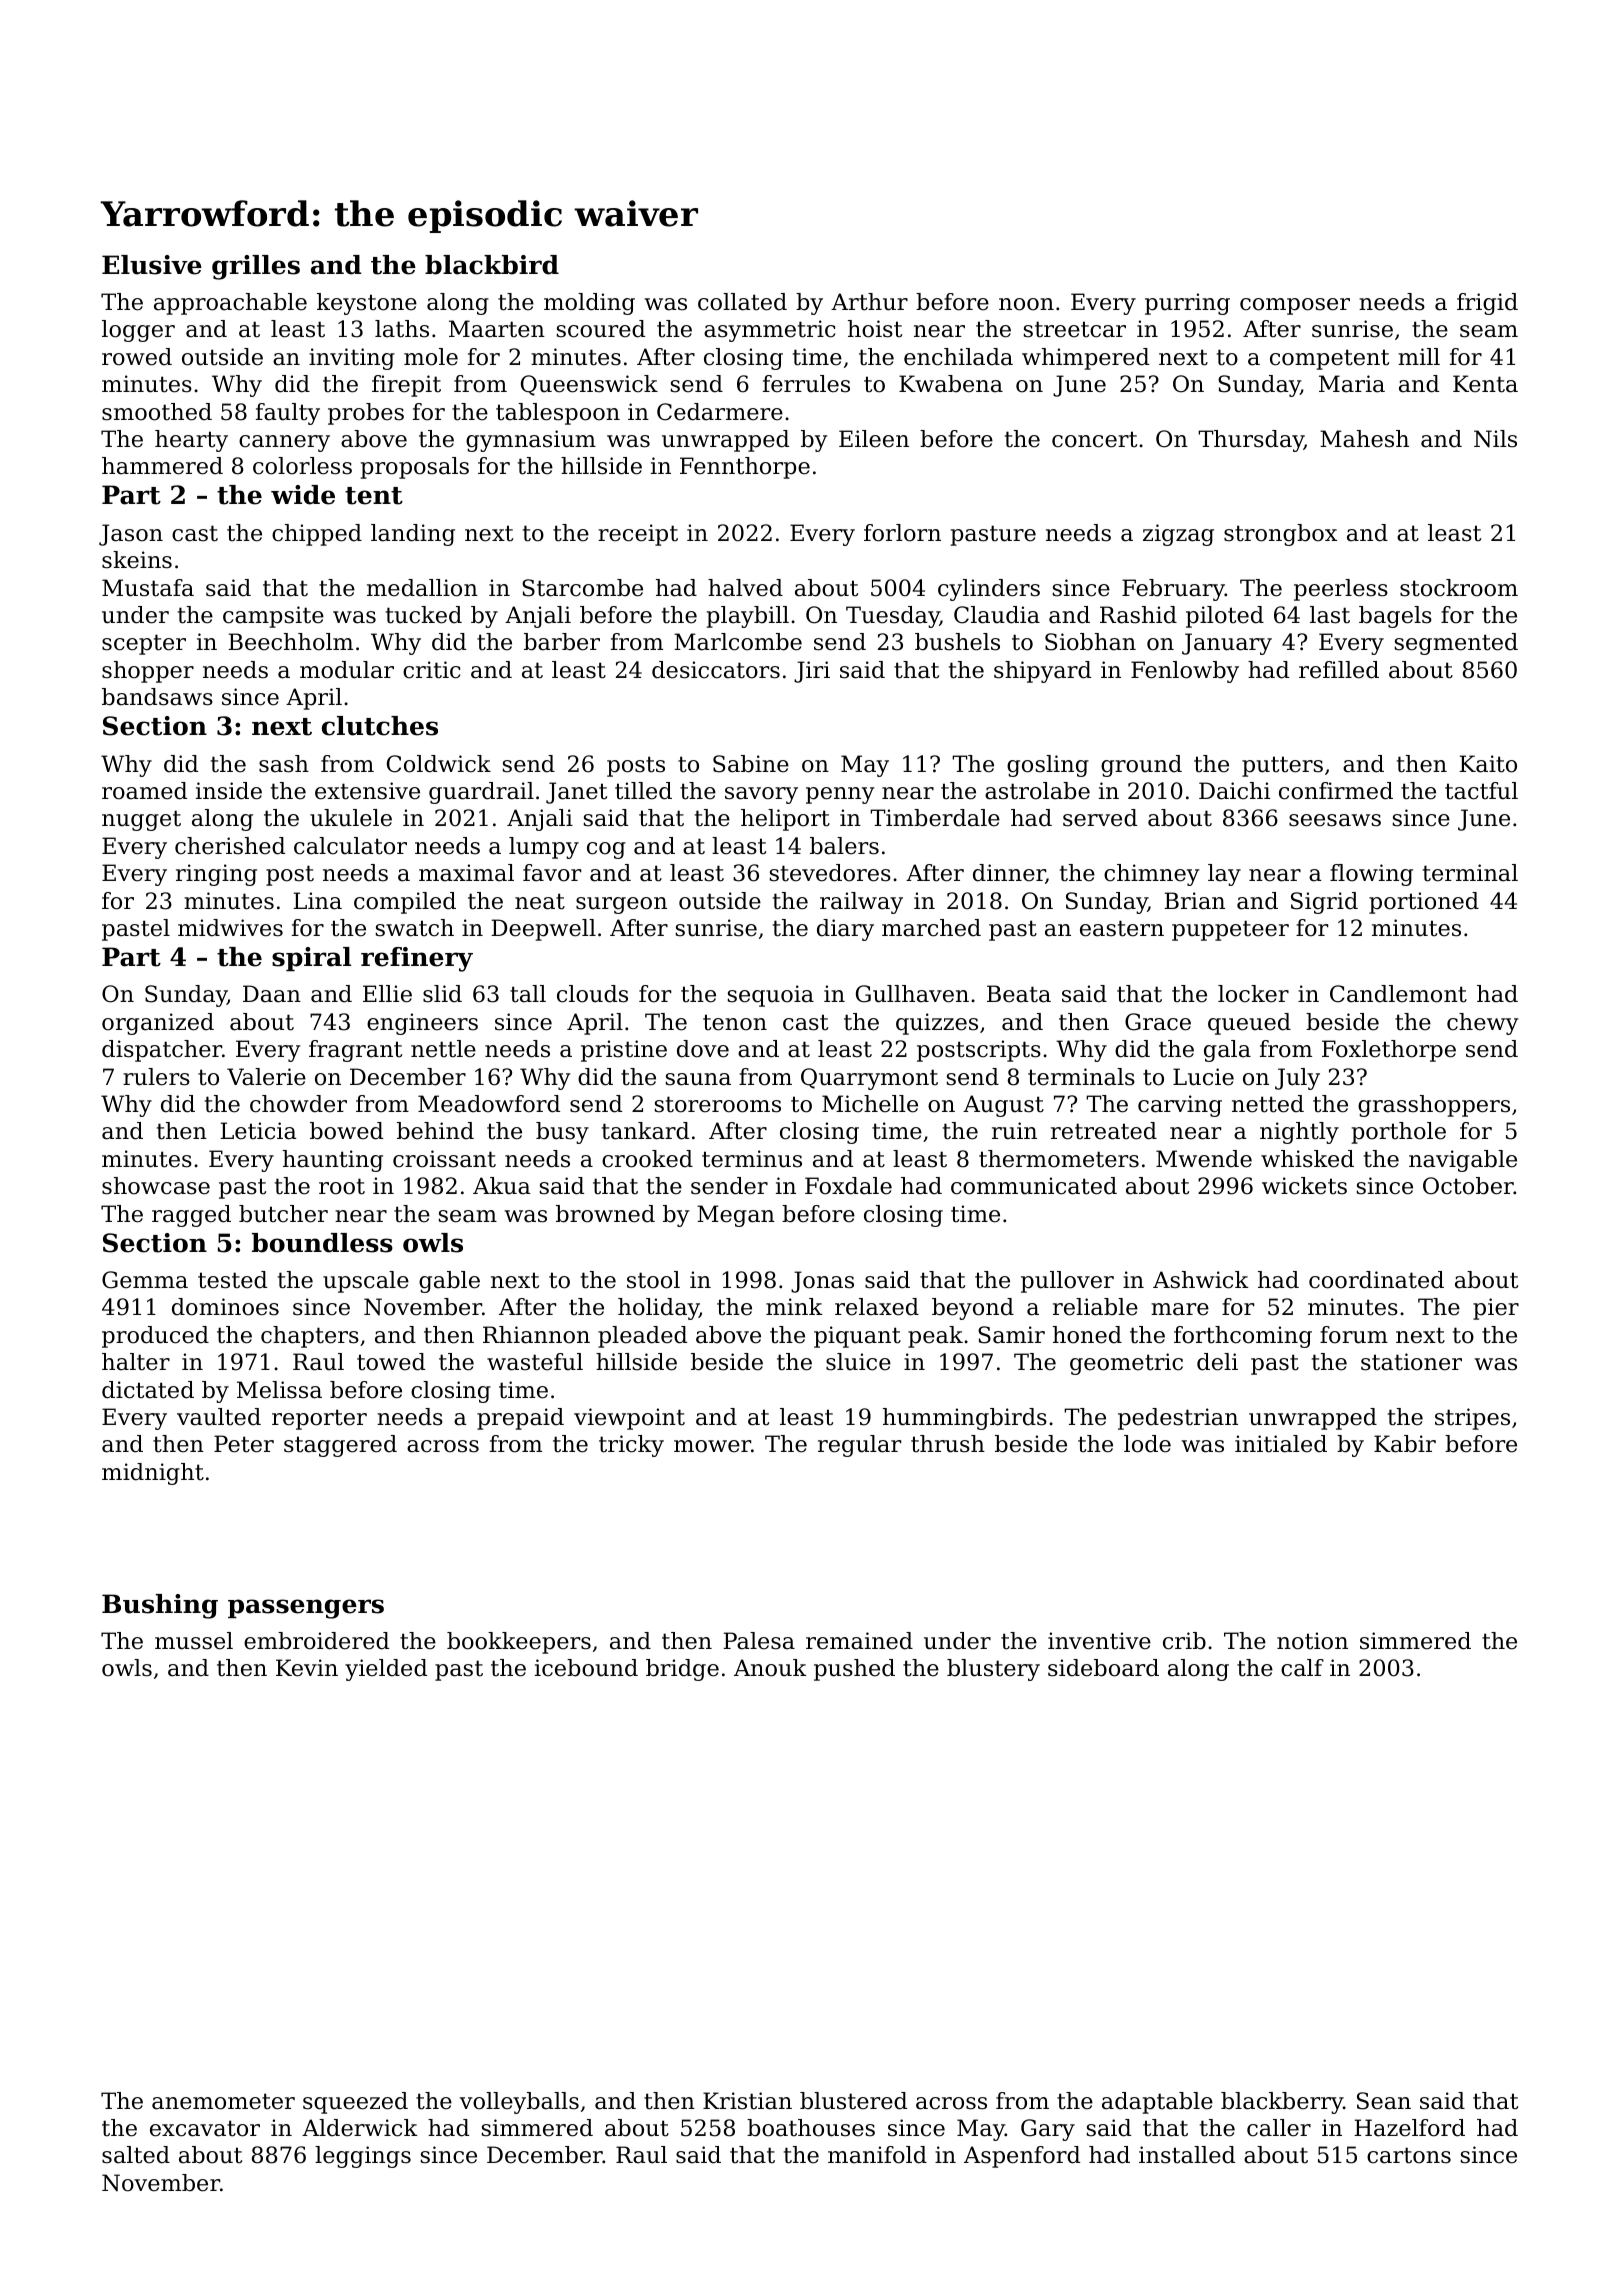  What do you see at coordinates (1409, 2155) in the page?
I see `cartons` at bounding box center [1409, 2155].
